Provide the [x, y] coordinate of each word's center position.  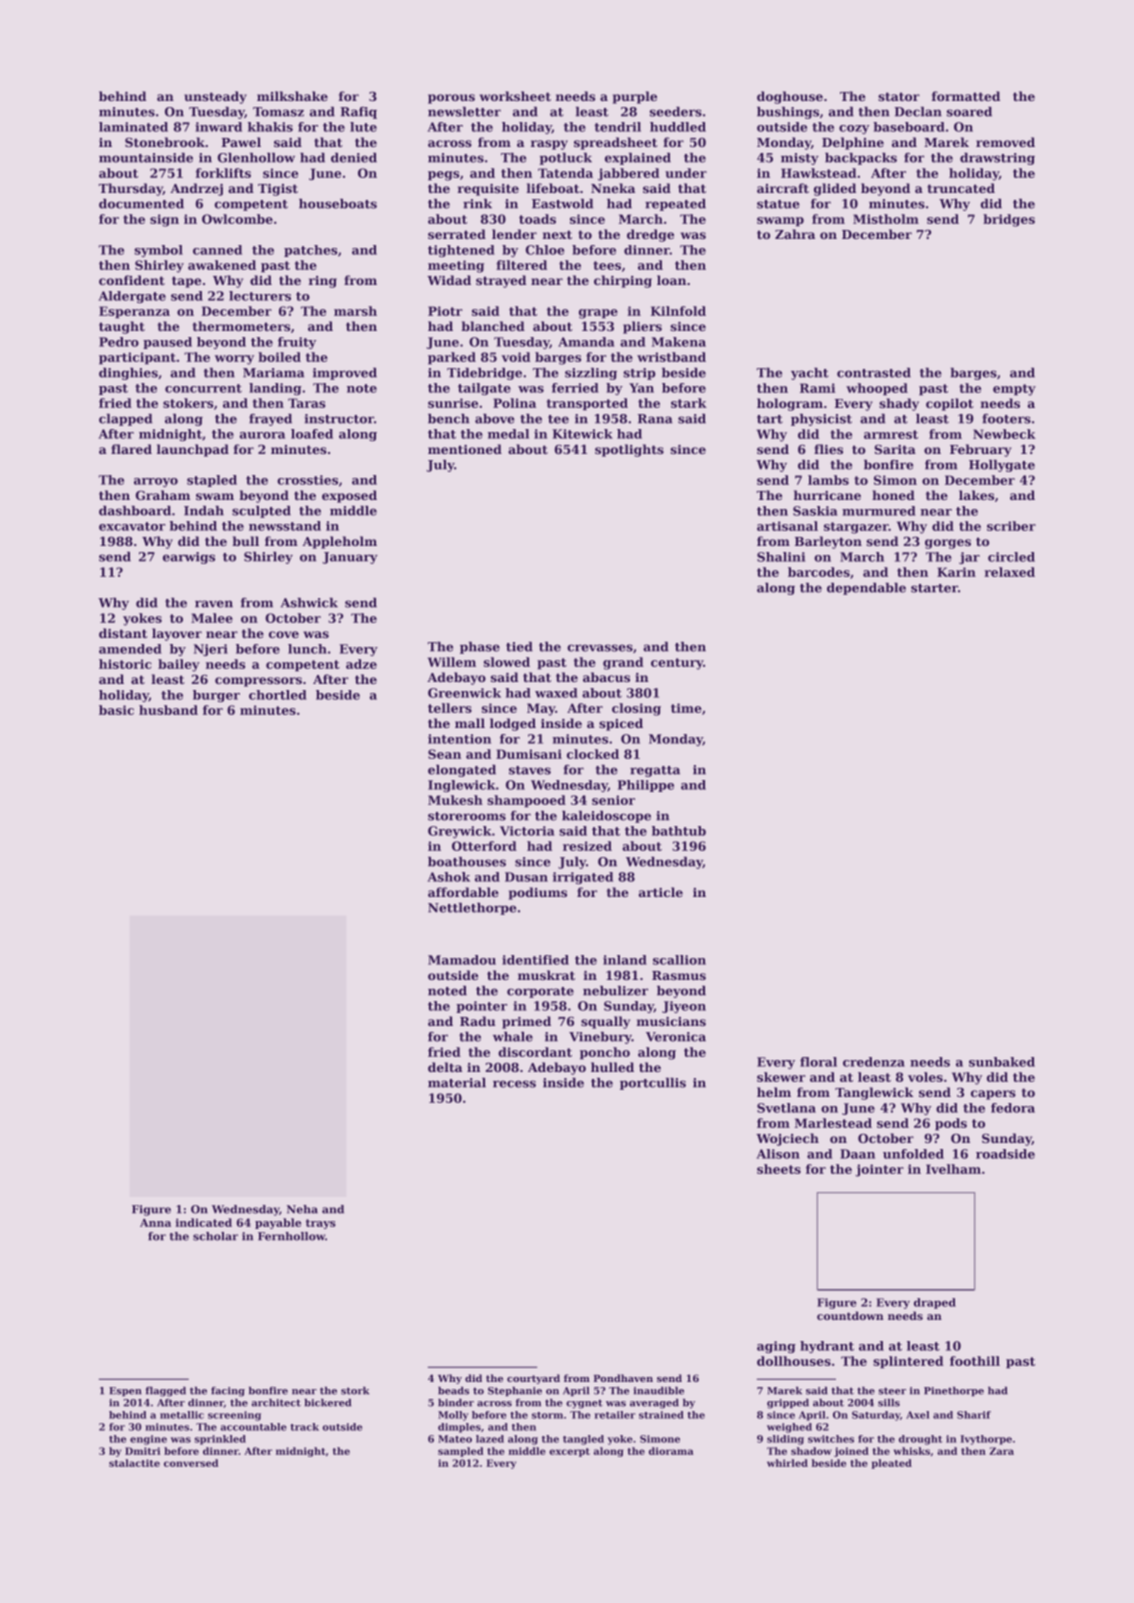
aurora [262, 435]
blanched [493, 326]
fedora [1013, 1108]
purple [635, 97]
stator [899, 96]
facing [228, 1392]
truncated [961, 188]
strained [661, 1415]
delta [445, 1067]
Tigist [278, 190]
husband [168, 710]
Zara [1001, 1451]
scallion [679, 960]
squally [605, 1022]
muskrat [546, 975]
